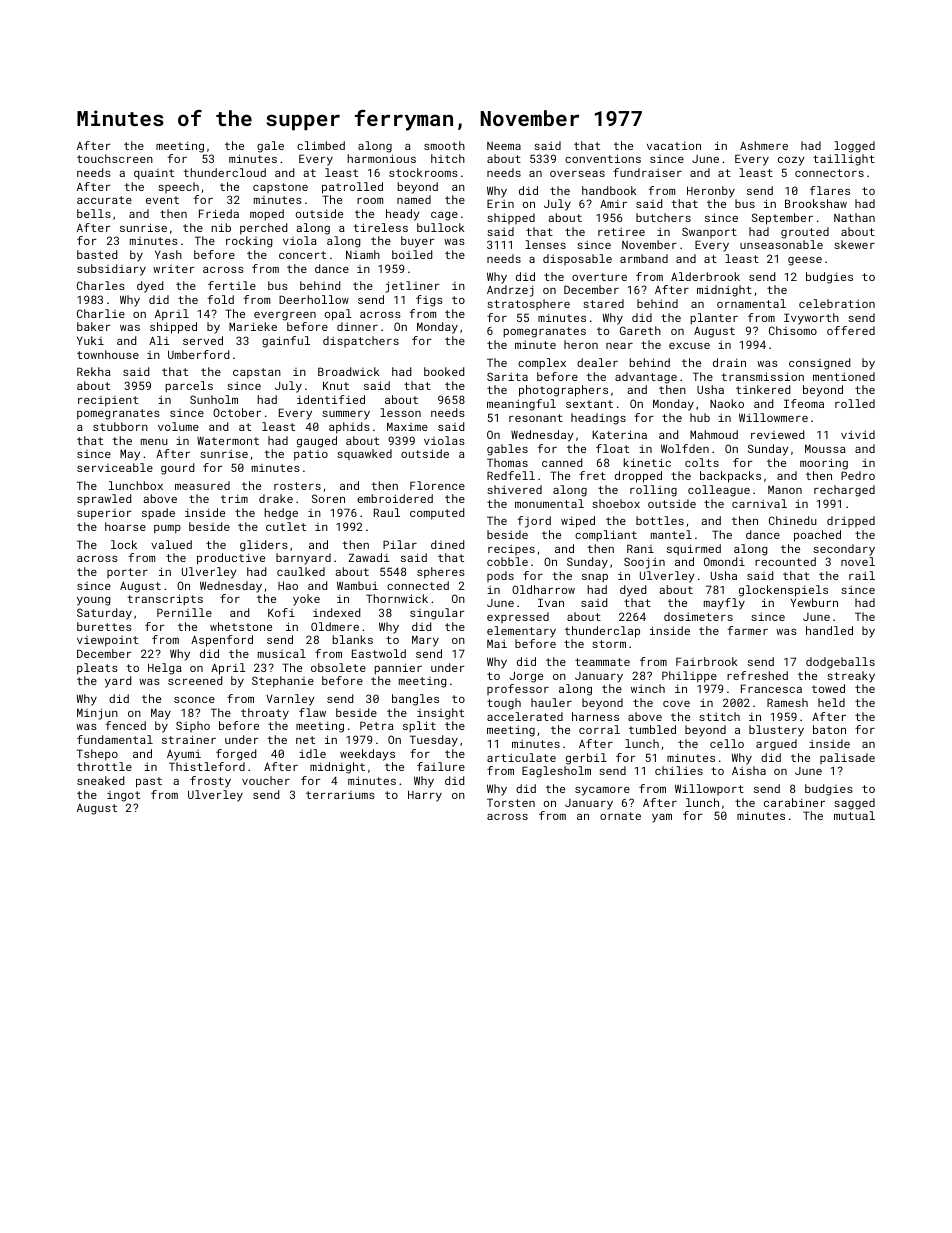  I want to click on weekdays, so click(367, 755).
